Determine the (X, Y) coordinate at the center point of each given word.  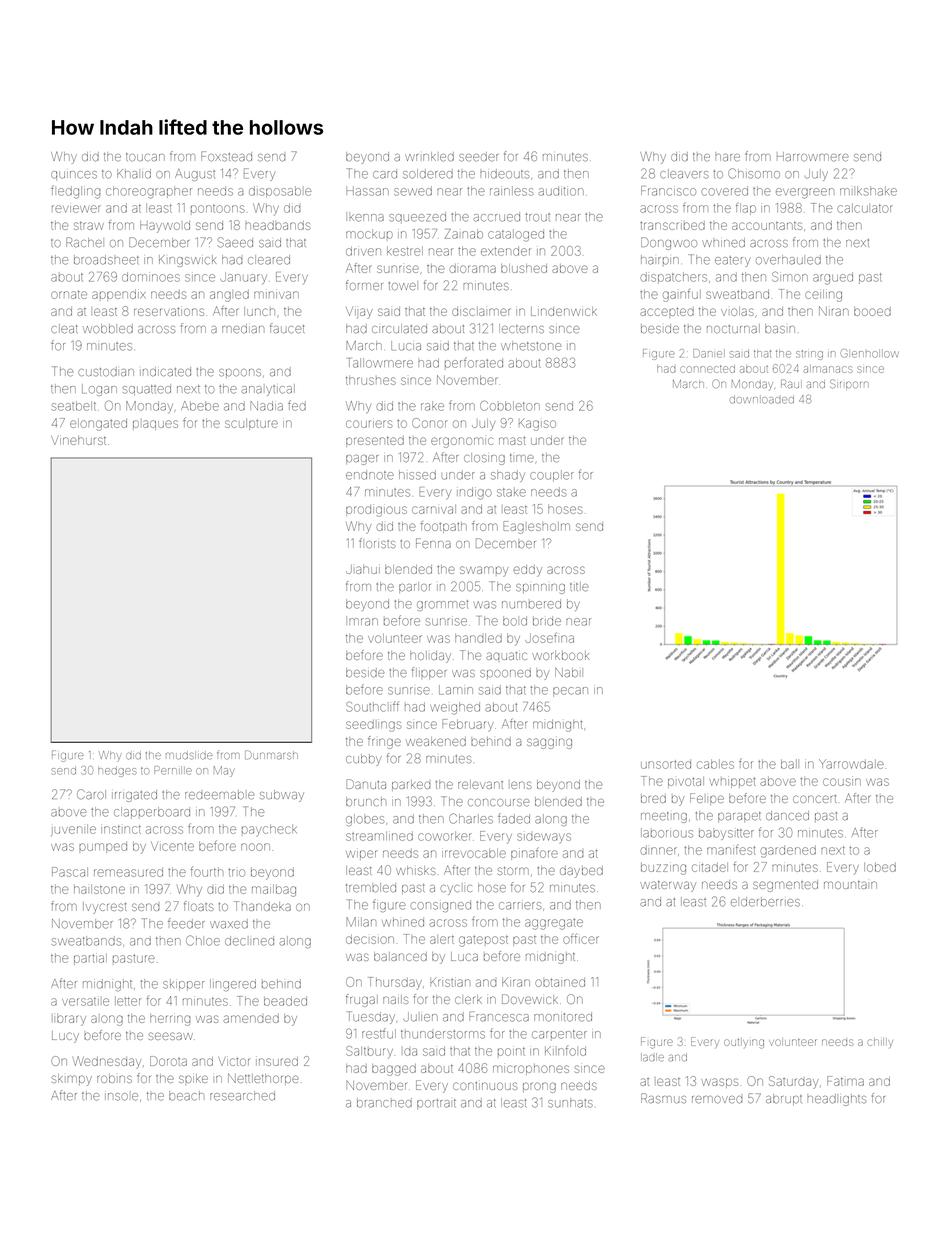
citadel (710, 867)
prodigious (376, 511)
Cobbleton (510, 406)
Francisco (668, 191)
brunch (366, 802)
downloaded (762, 400)
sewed (413, 191)
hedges (117, 772)
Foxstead (226, 156)
